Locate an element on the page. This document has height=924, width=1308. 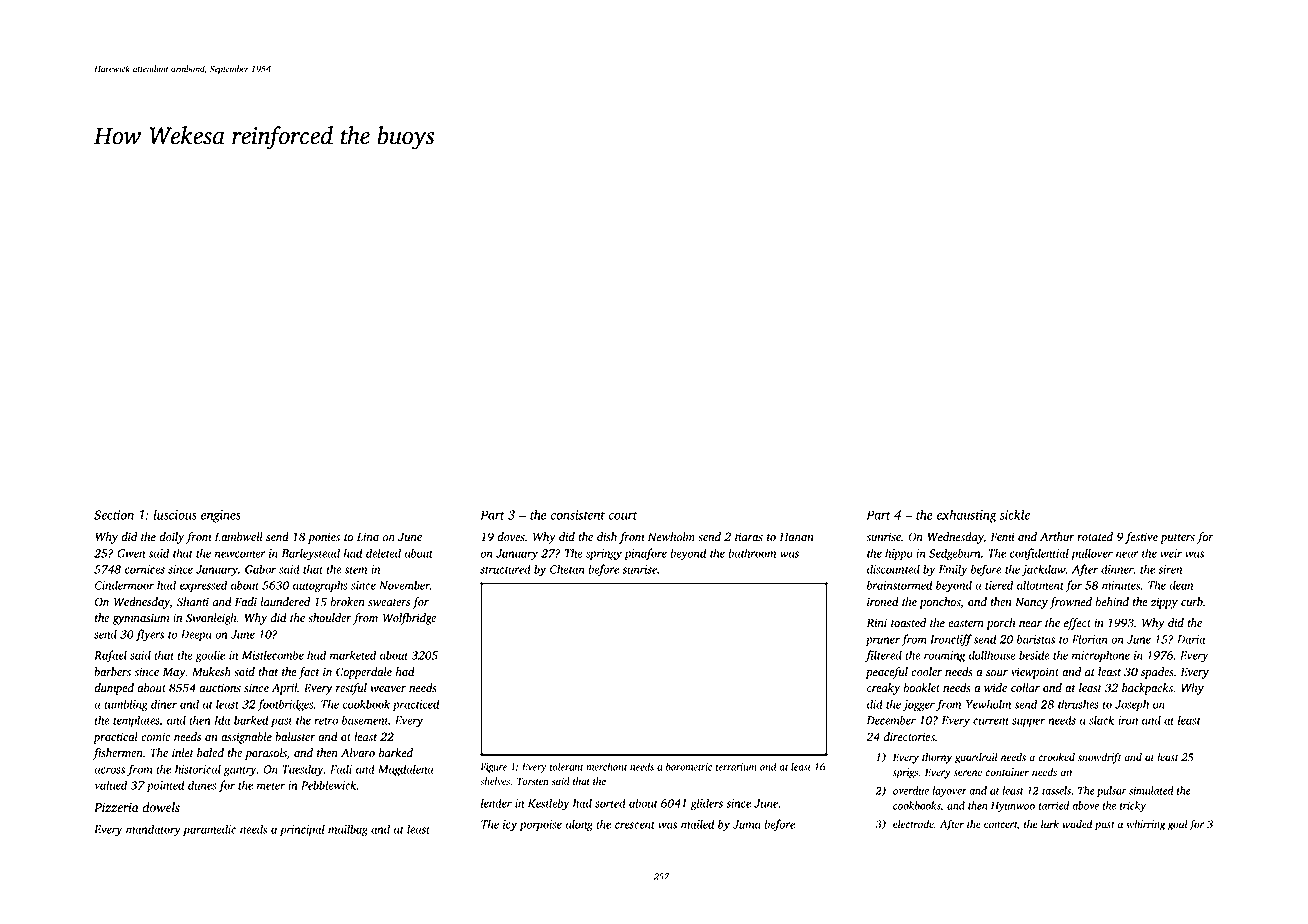
sickle is located at coordinates (1014, 514).
